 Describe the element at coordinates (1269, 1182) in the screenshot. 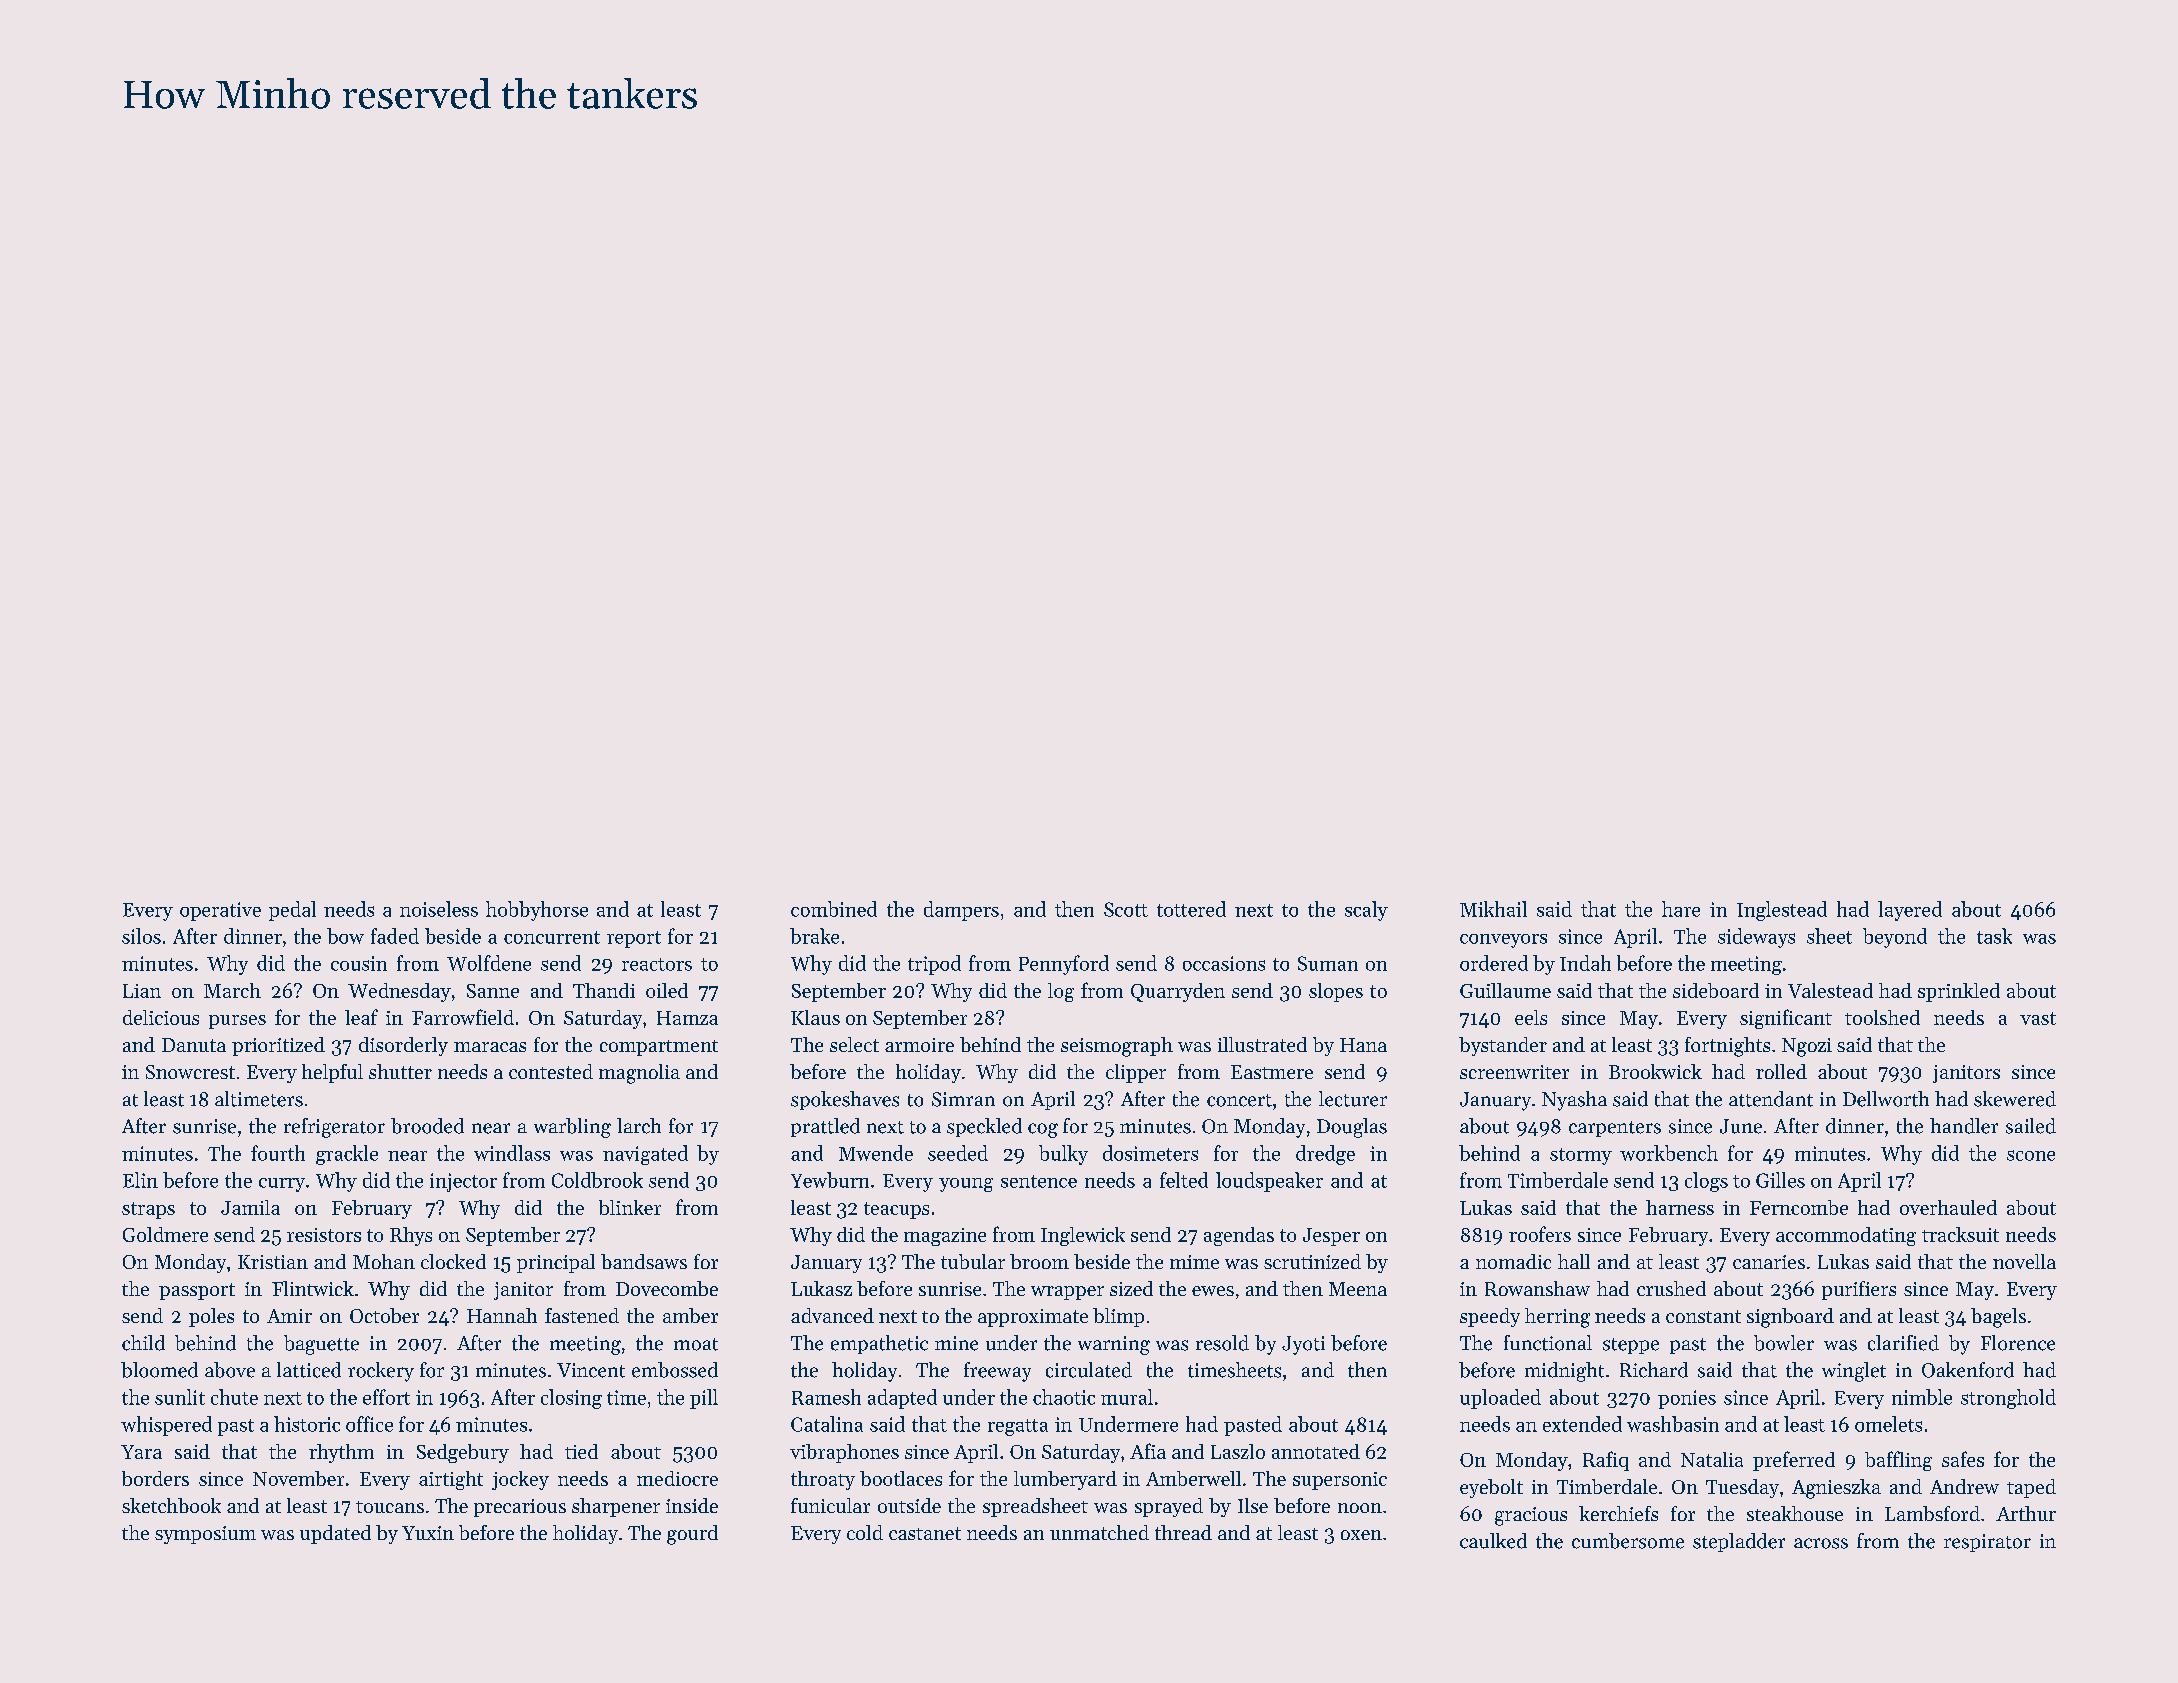

I see `loudspeaker` at that location.
